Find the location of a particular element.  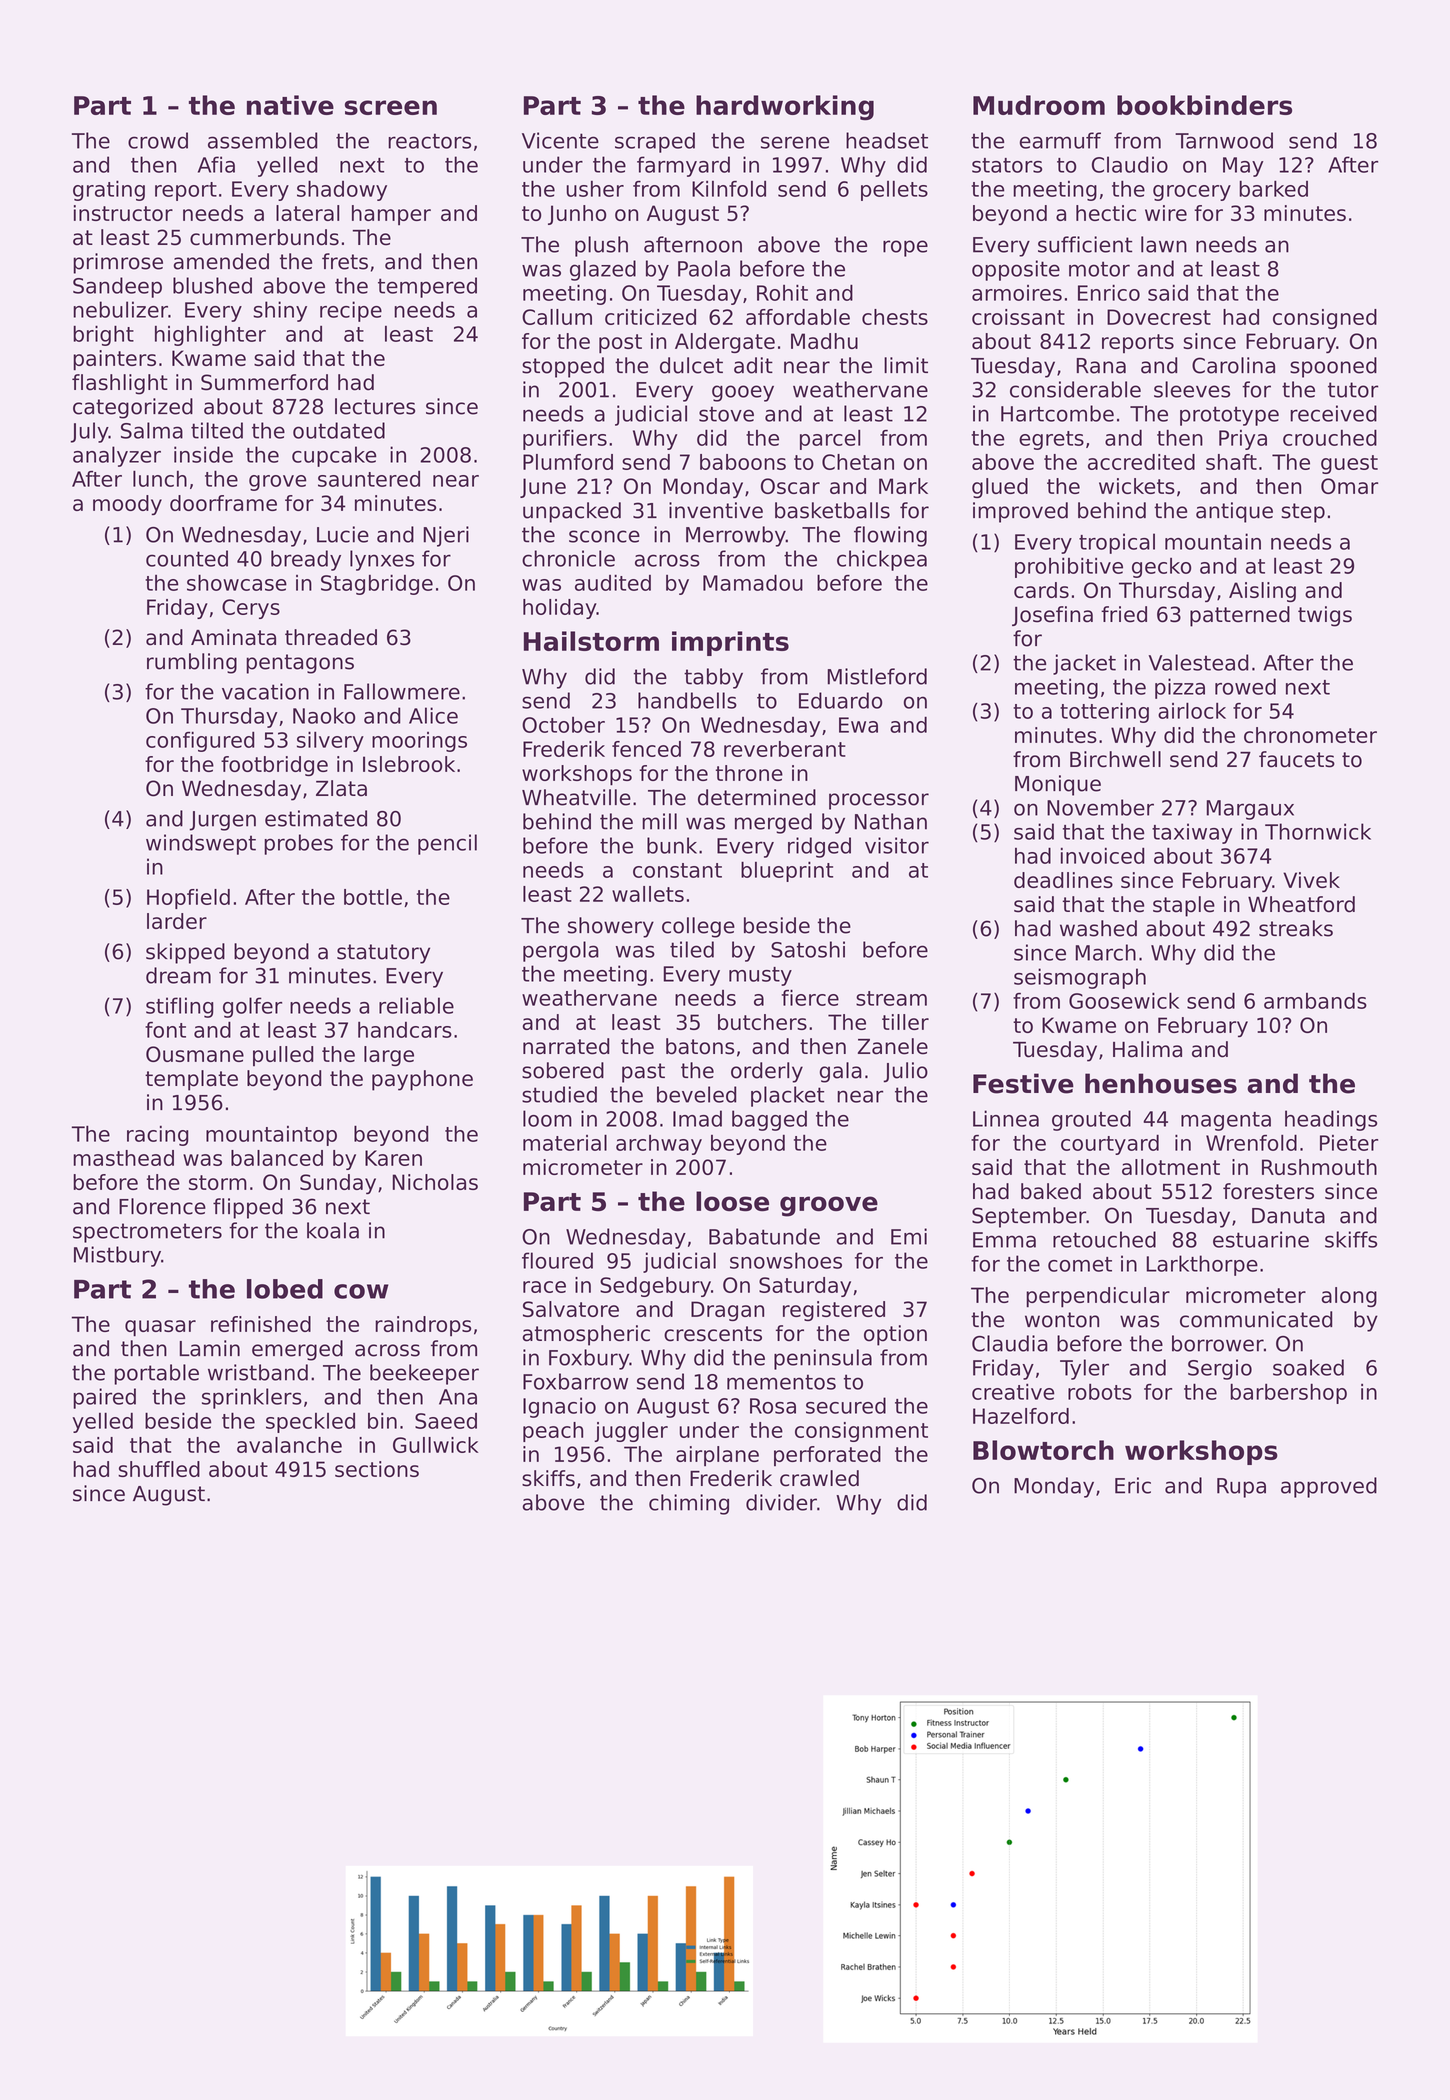

paired is located at coordinates (104, 1398).
